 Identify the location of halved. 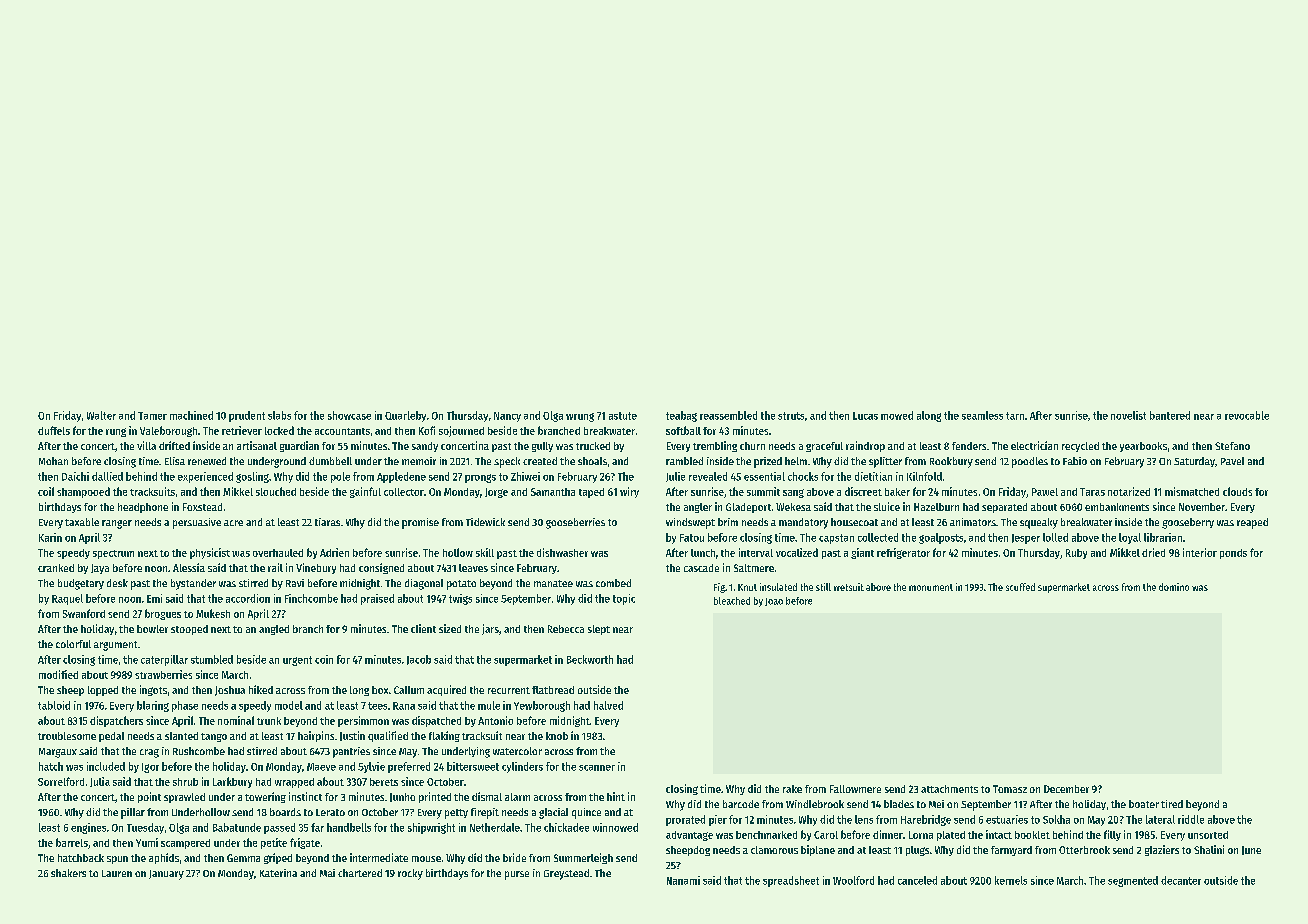
(608, 705).
